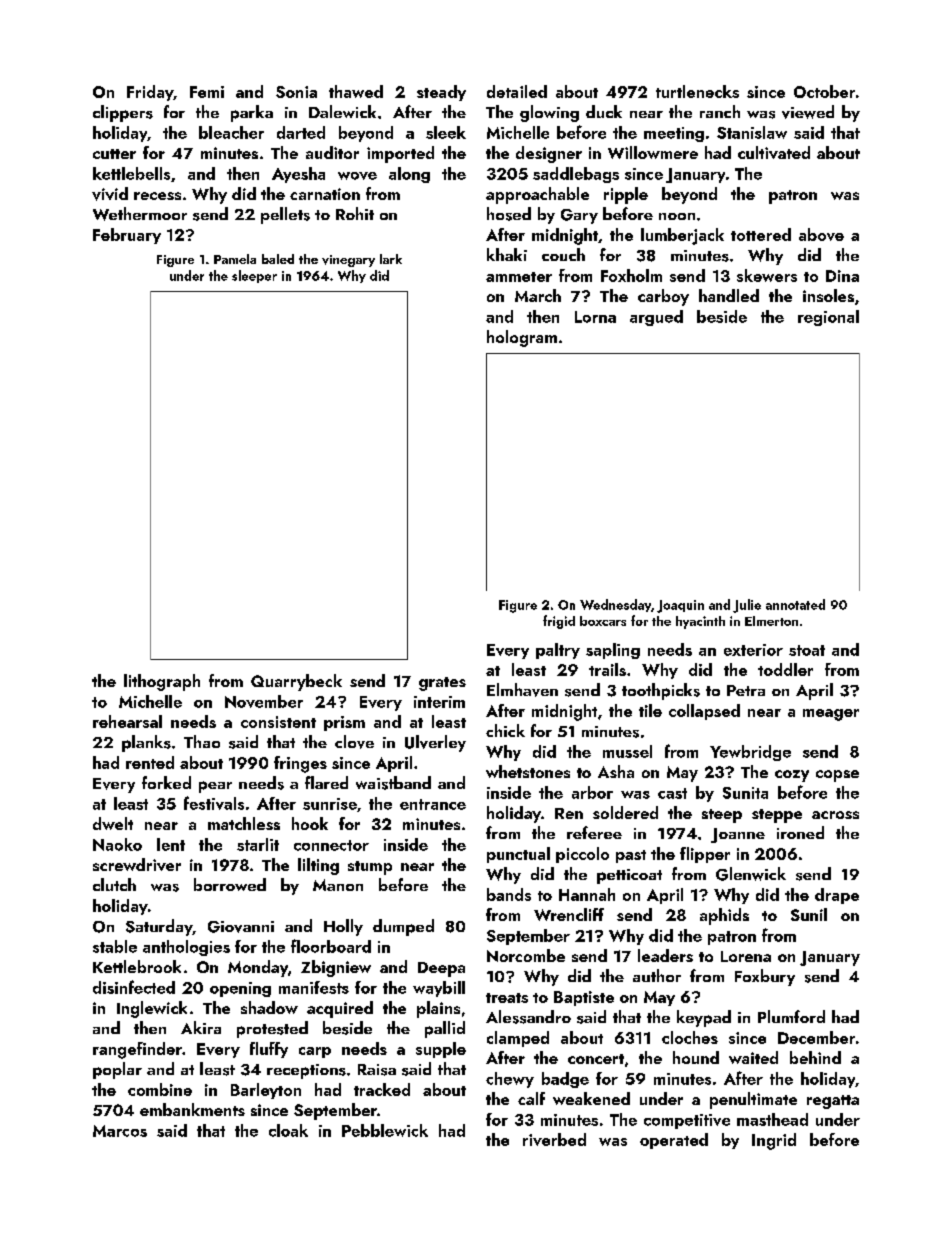  Describe the element at coordinates (807, 650) in the screenshot. I see `stoat` at that location.
